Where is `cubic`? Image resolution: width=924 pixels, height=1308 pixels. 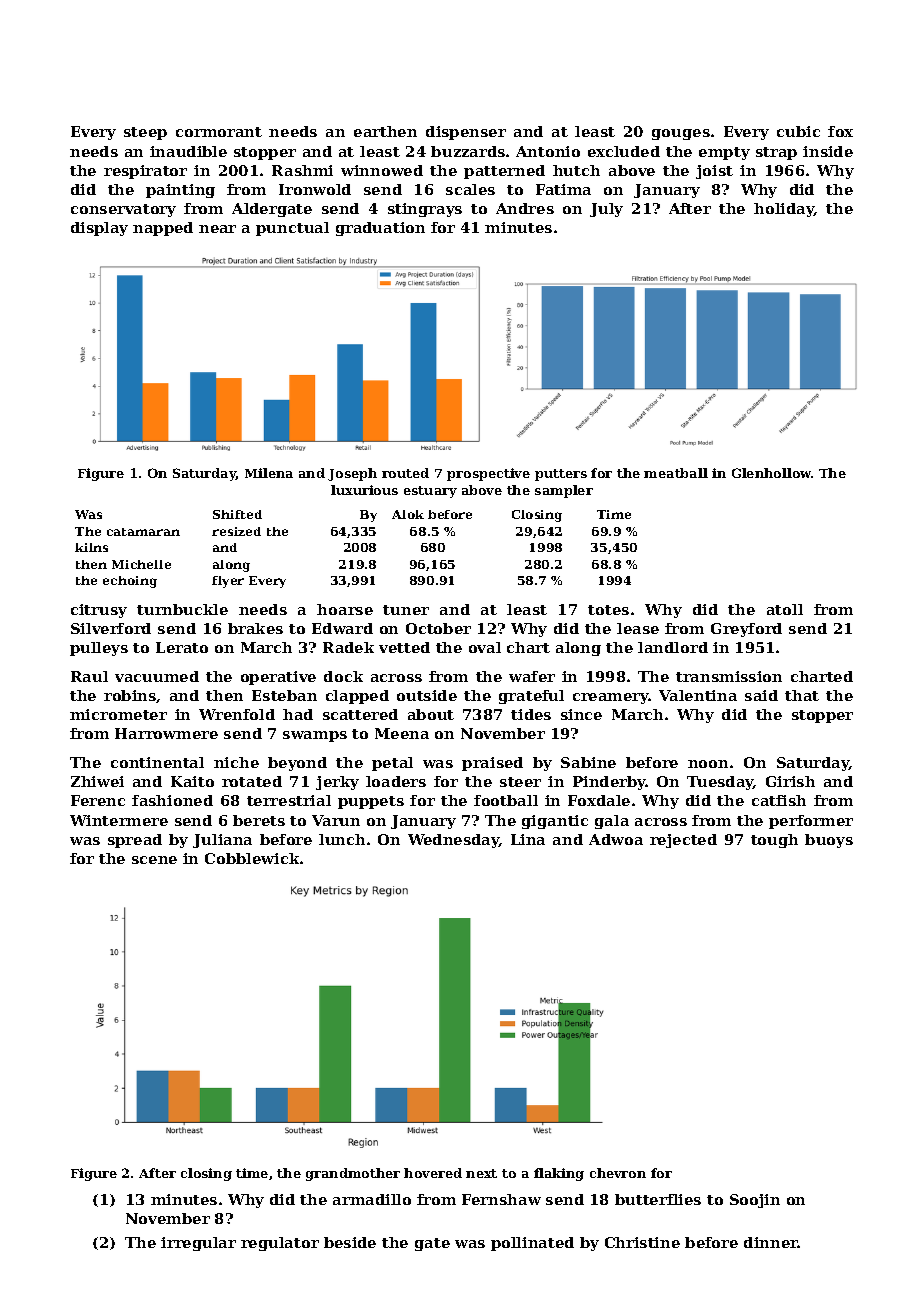 cubic is located at coordinates (798, 131).
